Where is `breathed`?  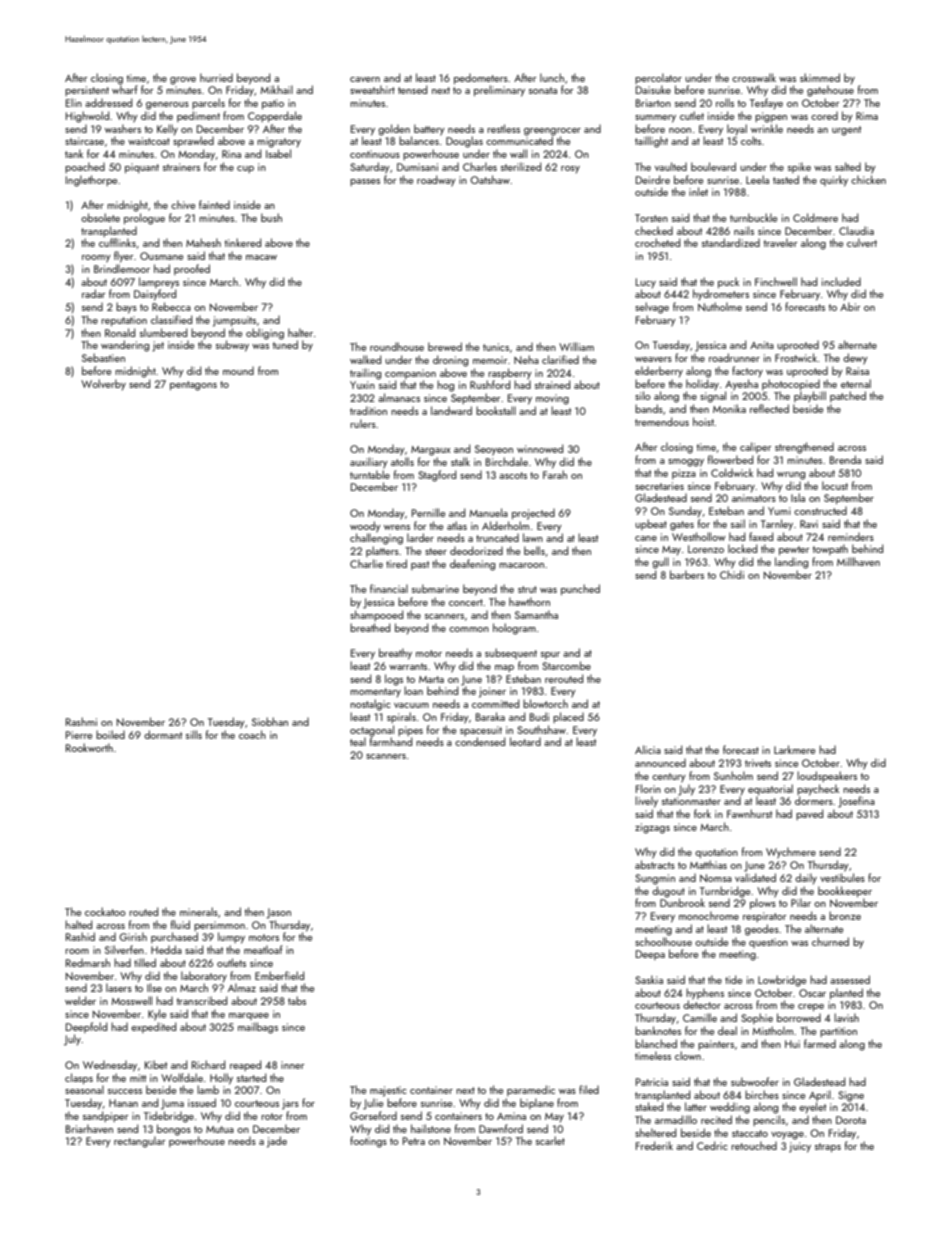 breathed is located at coordinates (370, 627).
